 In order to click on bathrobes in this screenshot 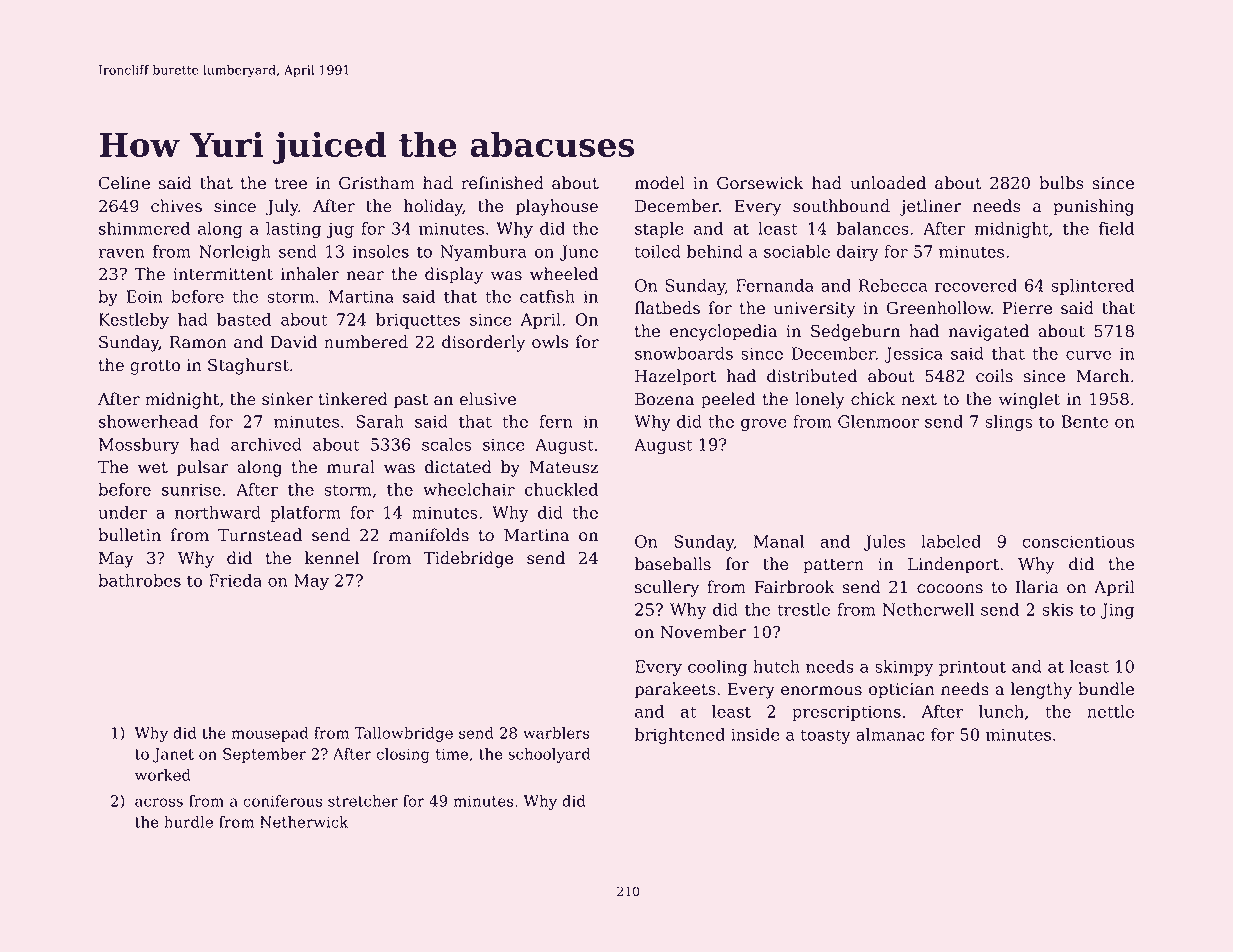, I will do `click(139, 580)`.
